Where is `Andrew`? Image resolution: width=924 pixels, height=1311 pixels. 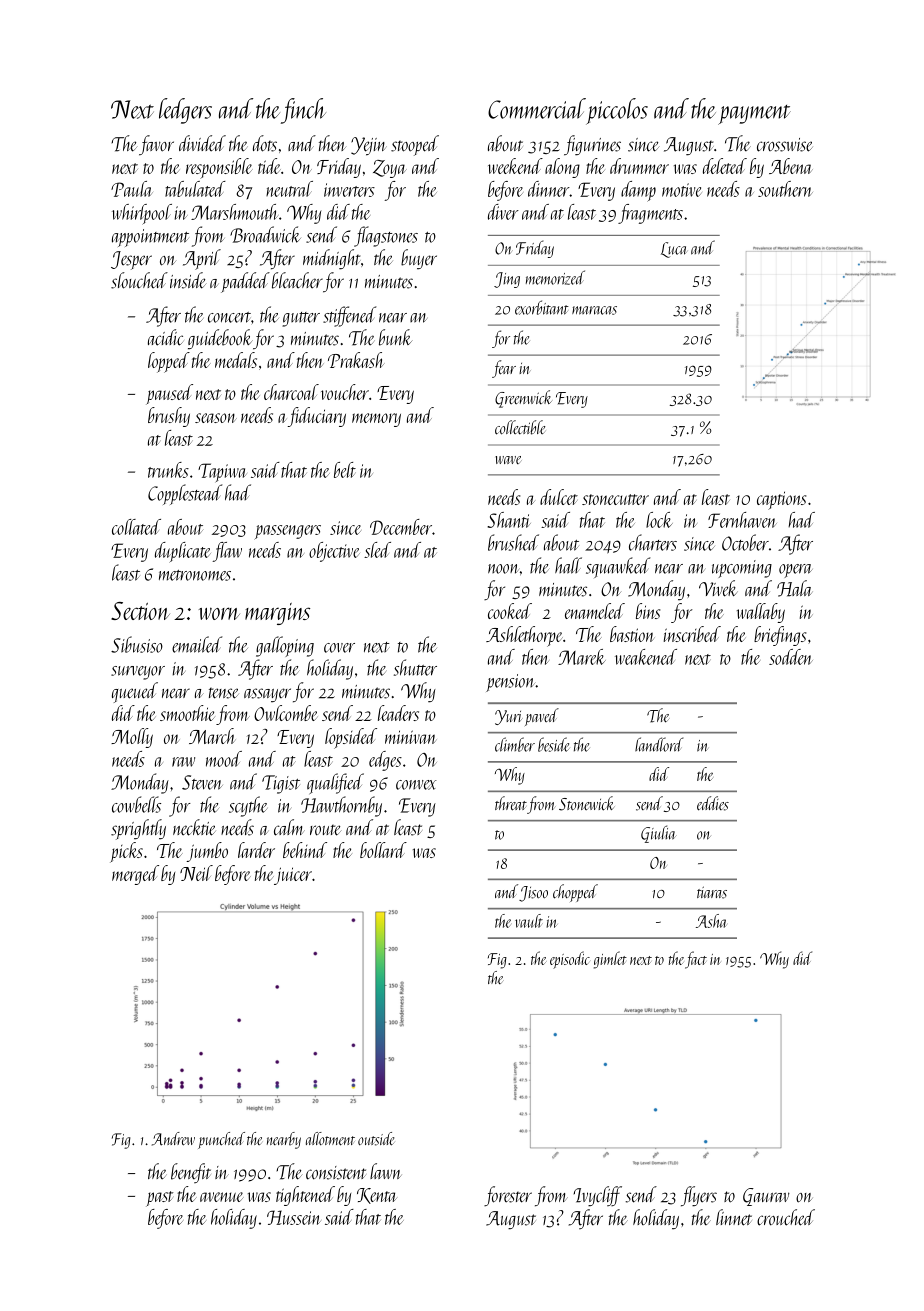 Andrew is located at coordinates (173, 1139).
